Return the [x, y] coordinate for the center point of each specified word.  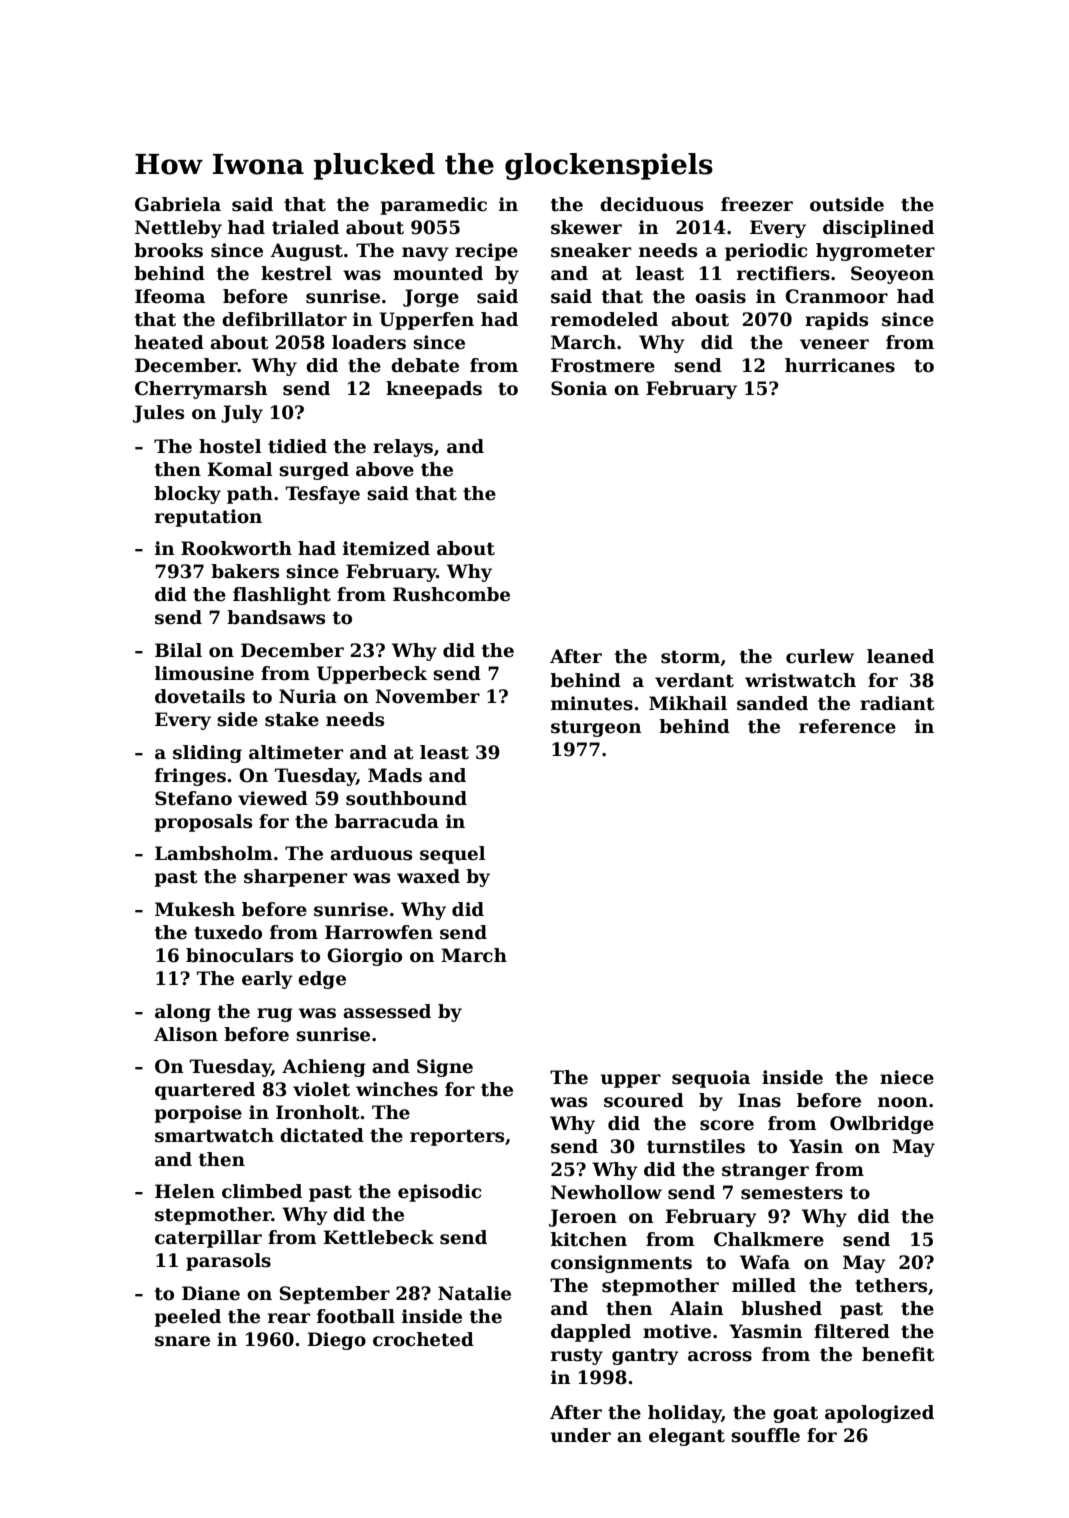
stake [292, 719]
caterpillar [208, 1239]
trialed [305, 227]
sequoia [711, 1079]
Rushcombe [451, 594]
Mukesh [195, 909]
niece [907, 1077]
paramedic [434, 206]
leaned [900, 656]
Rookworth [236, 548]
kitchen [589, 1239]
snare [182, 1341]
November [427, 696]
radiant [897, 703]
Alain [697, 1308]
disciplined [878, 229]
